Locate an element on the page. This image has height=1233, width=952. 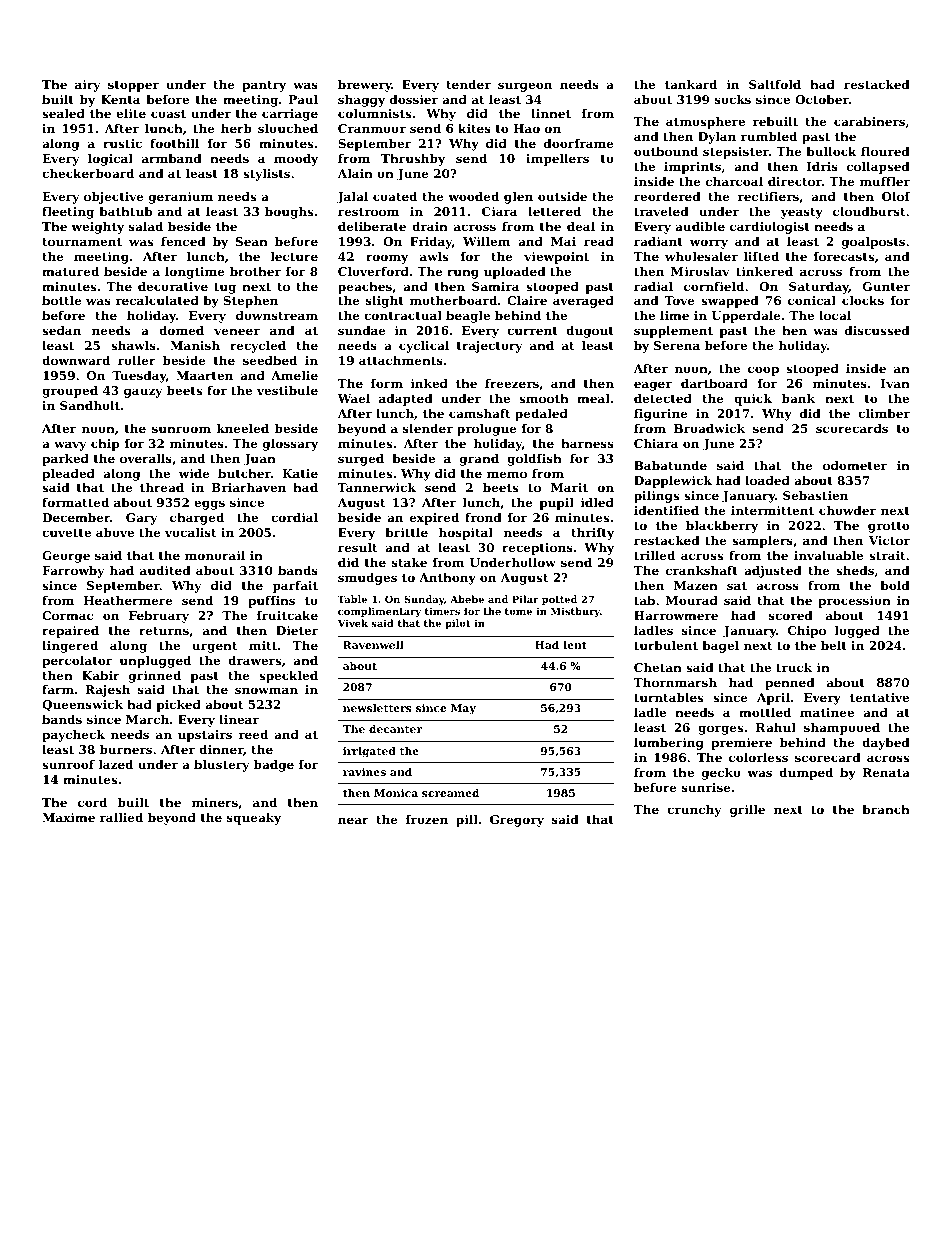
blackberry is located at coordinates (722, 527).
